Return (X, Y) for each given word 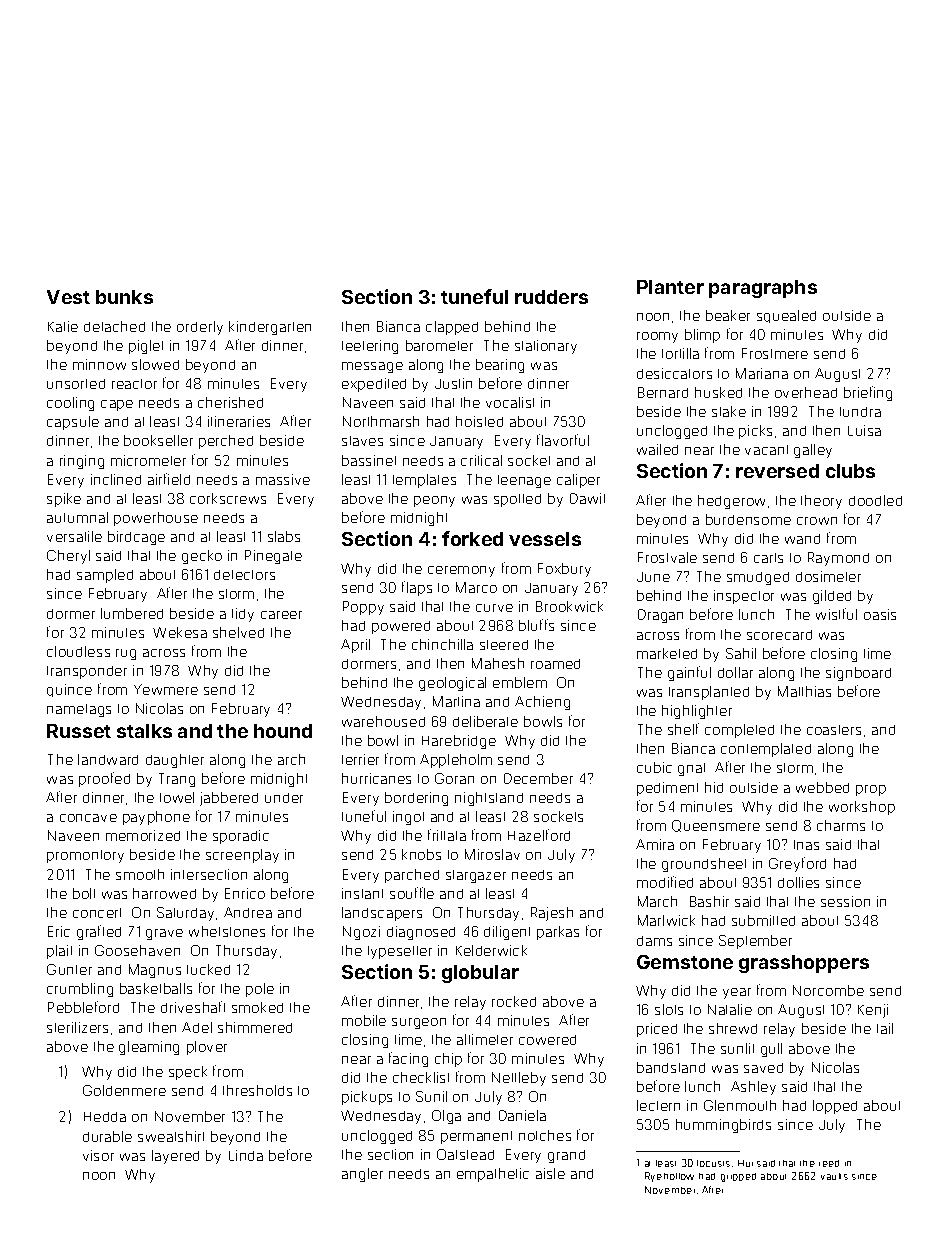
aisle (550, 1173)
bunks (124, 297)
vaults (834, 1176)
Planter (670, 287)
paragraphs (763, 289)
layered (175, 1157)
